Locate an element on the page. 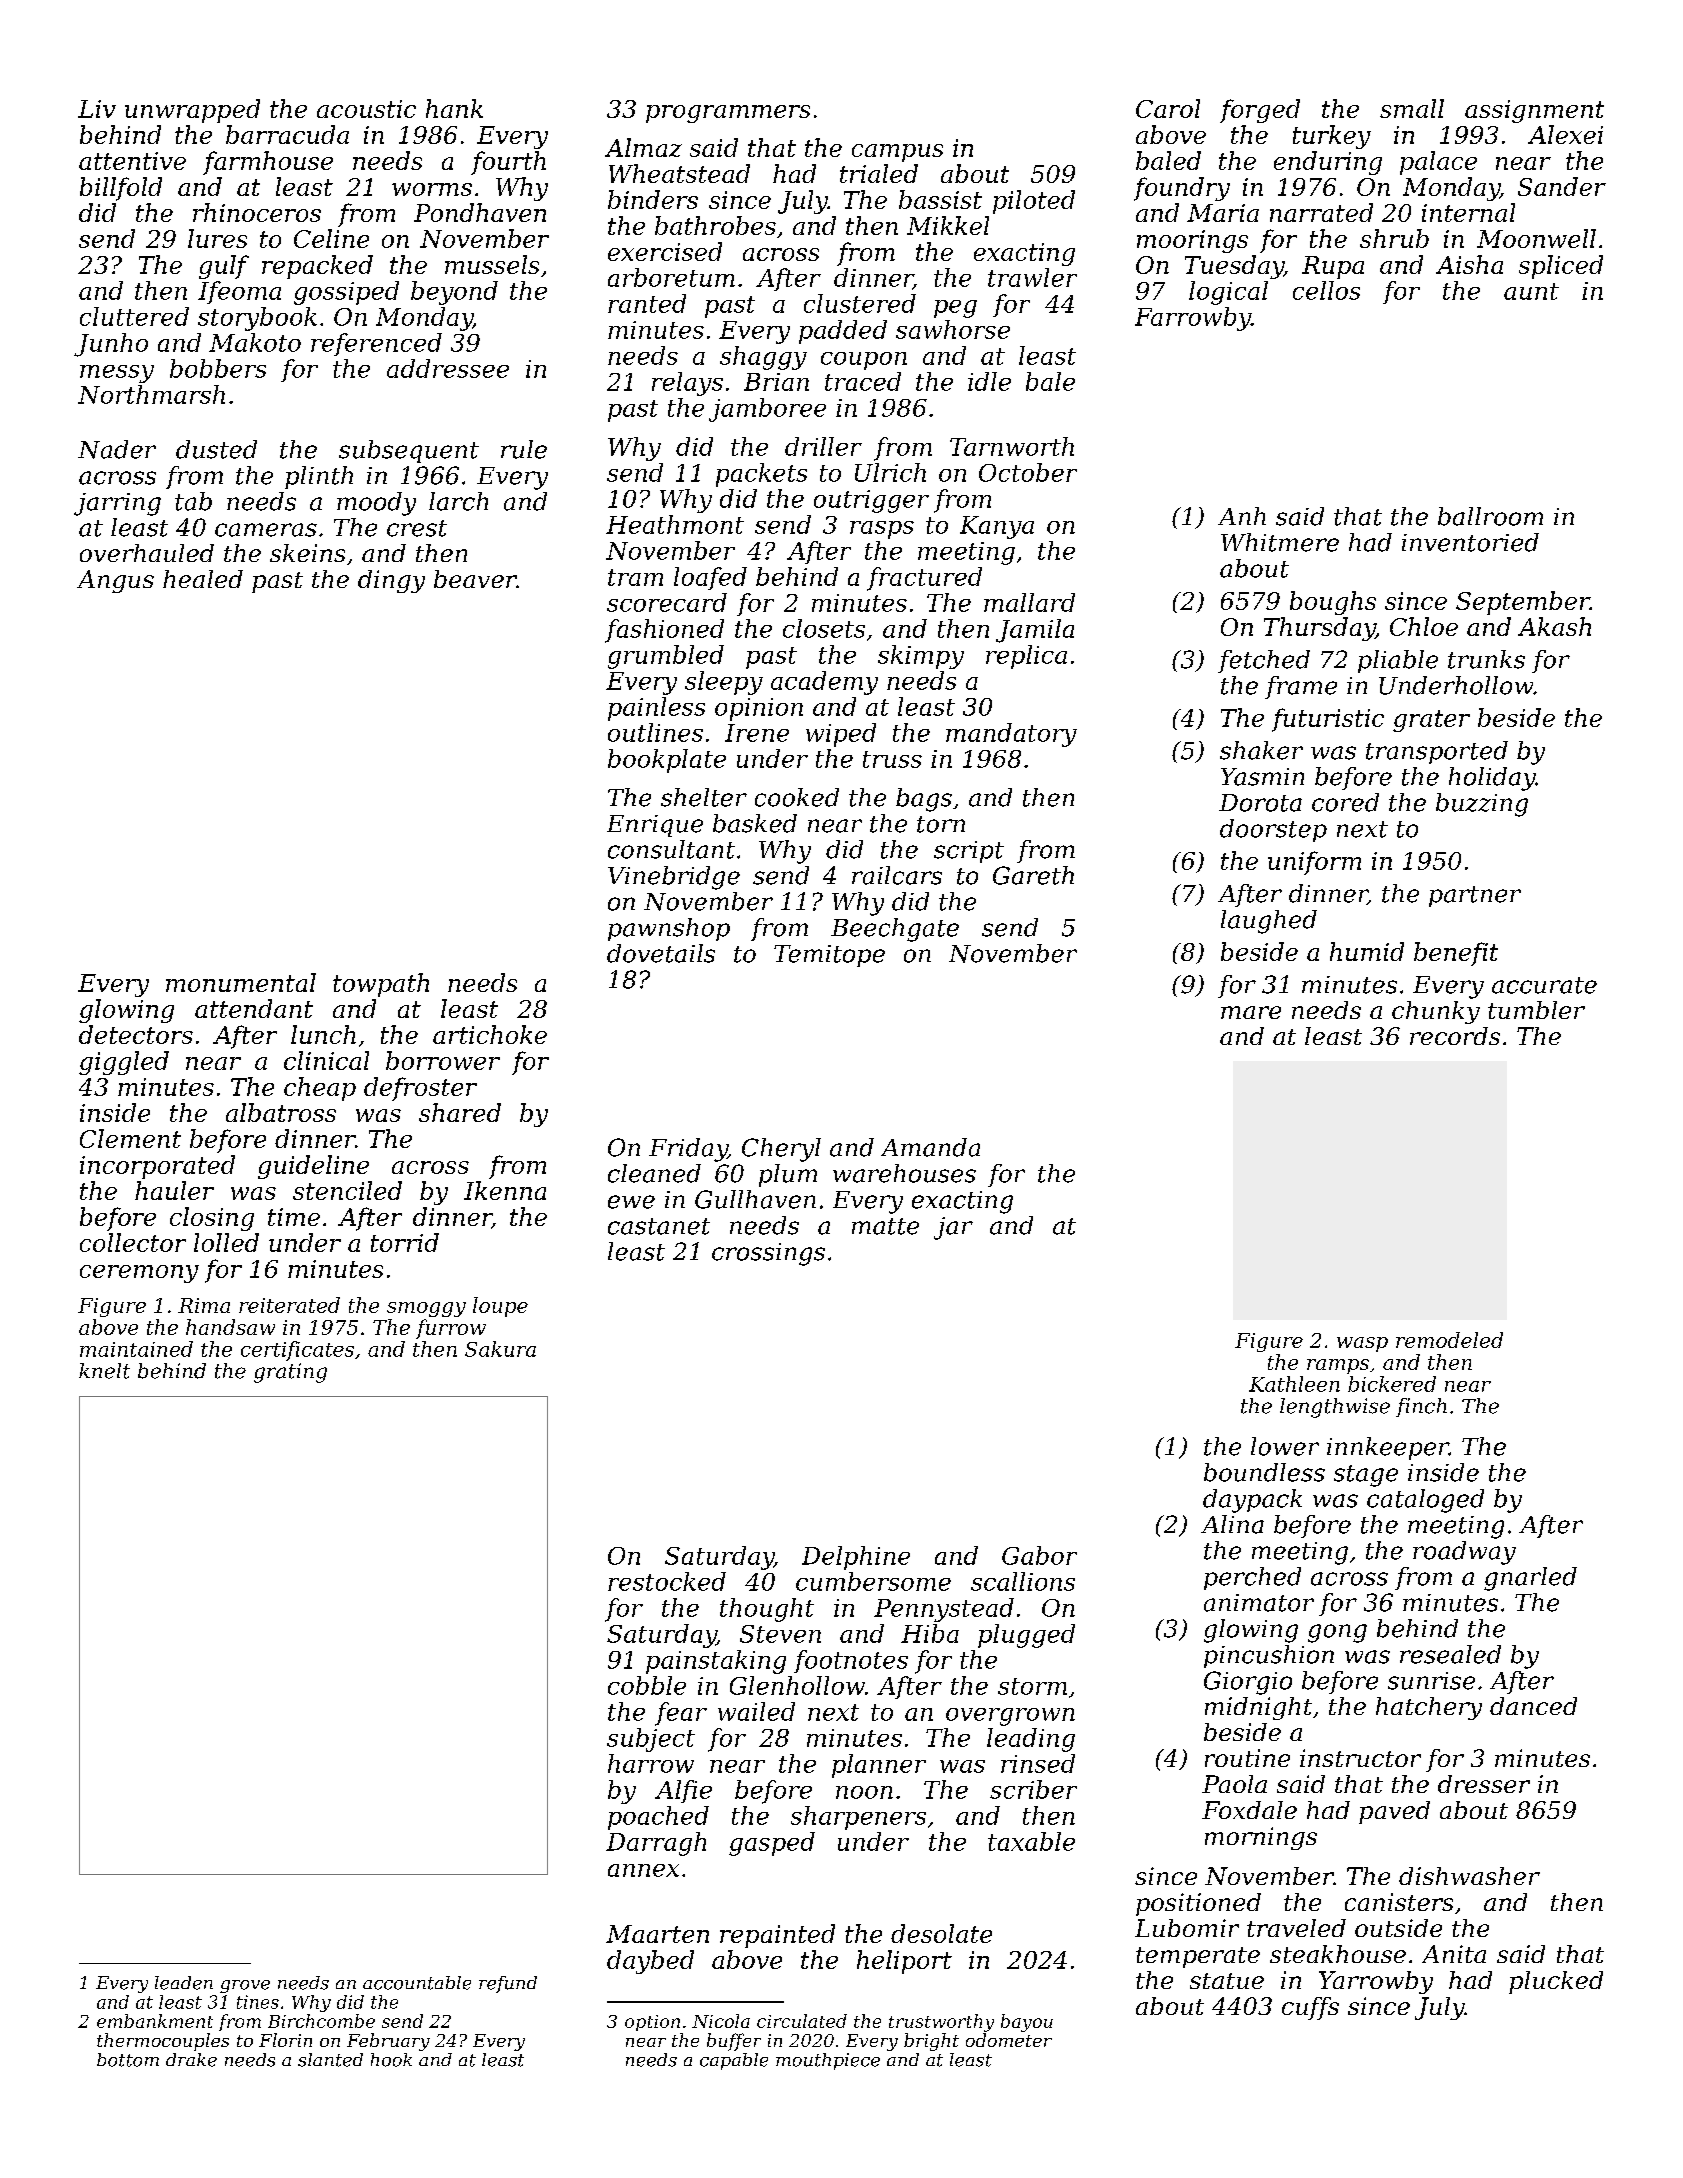  sharpeners is located at coordinates (858, 1818).
